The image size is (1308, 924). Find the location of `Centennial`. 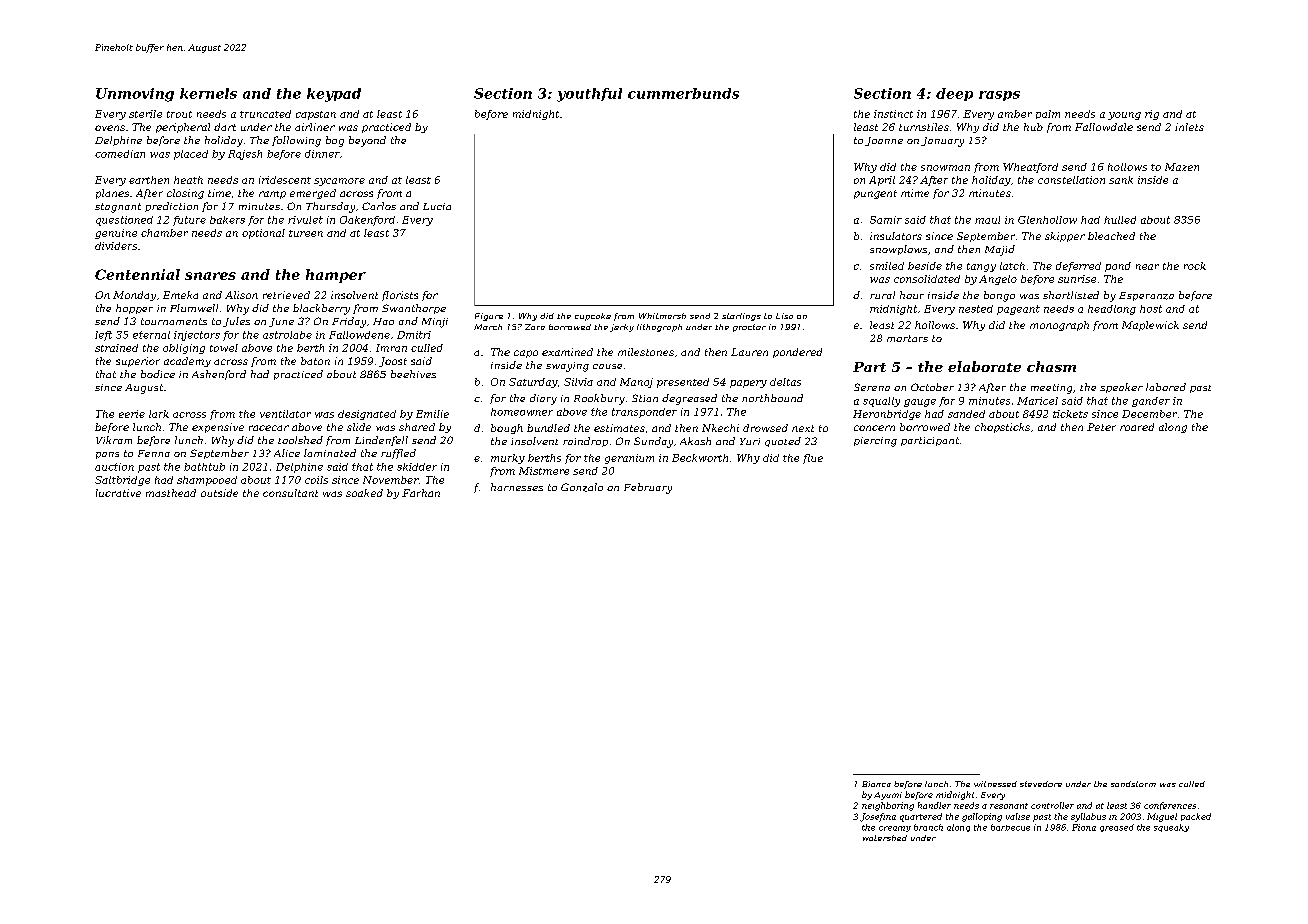

Centennial is located at coordinates (137, 274).
